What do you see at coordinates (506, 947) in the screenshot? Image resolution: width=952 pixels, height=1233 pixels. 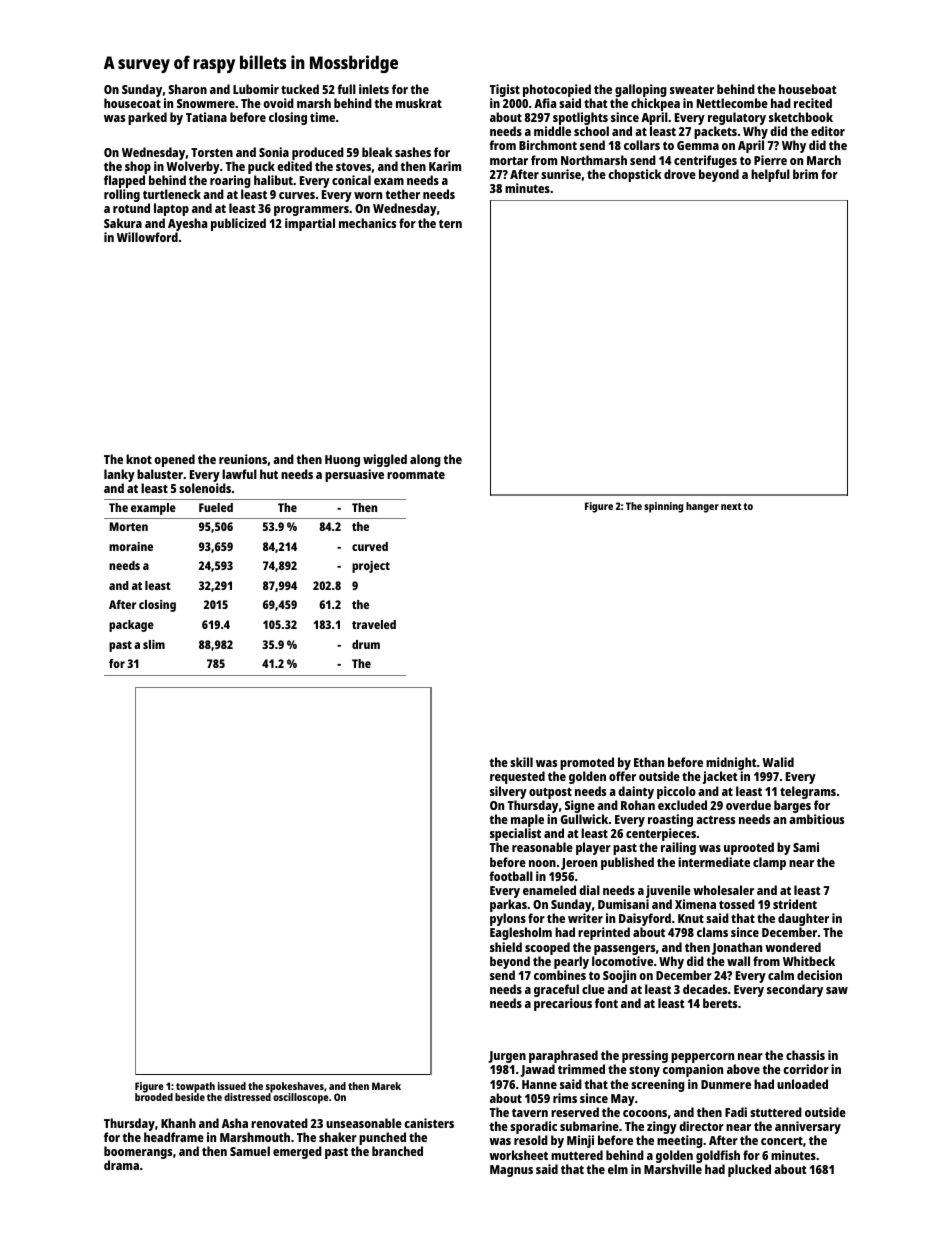 I see `shield` at bounding box center [506, 947].
